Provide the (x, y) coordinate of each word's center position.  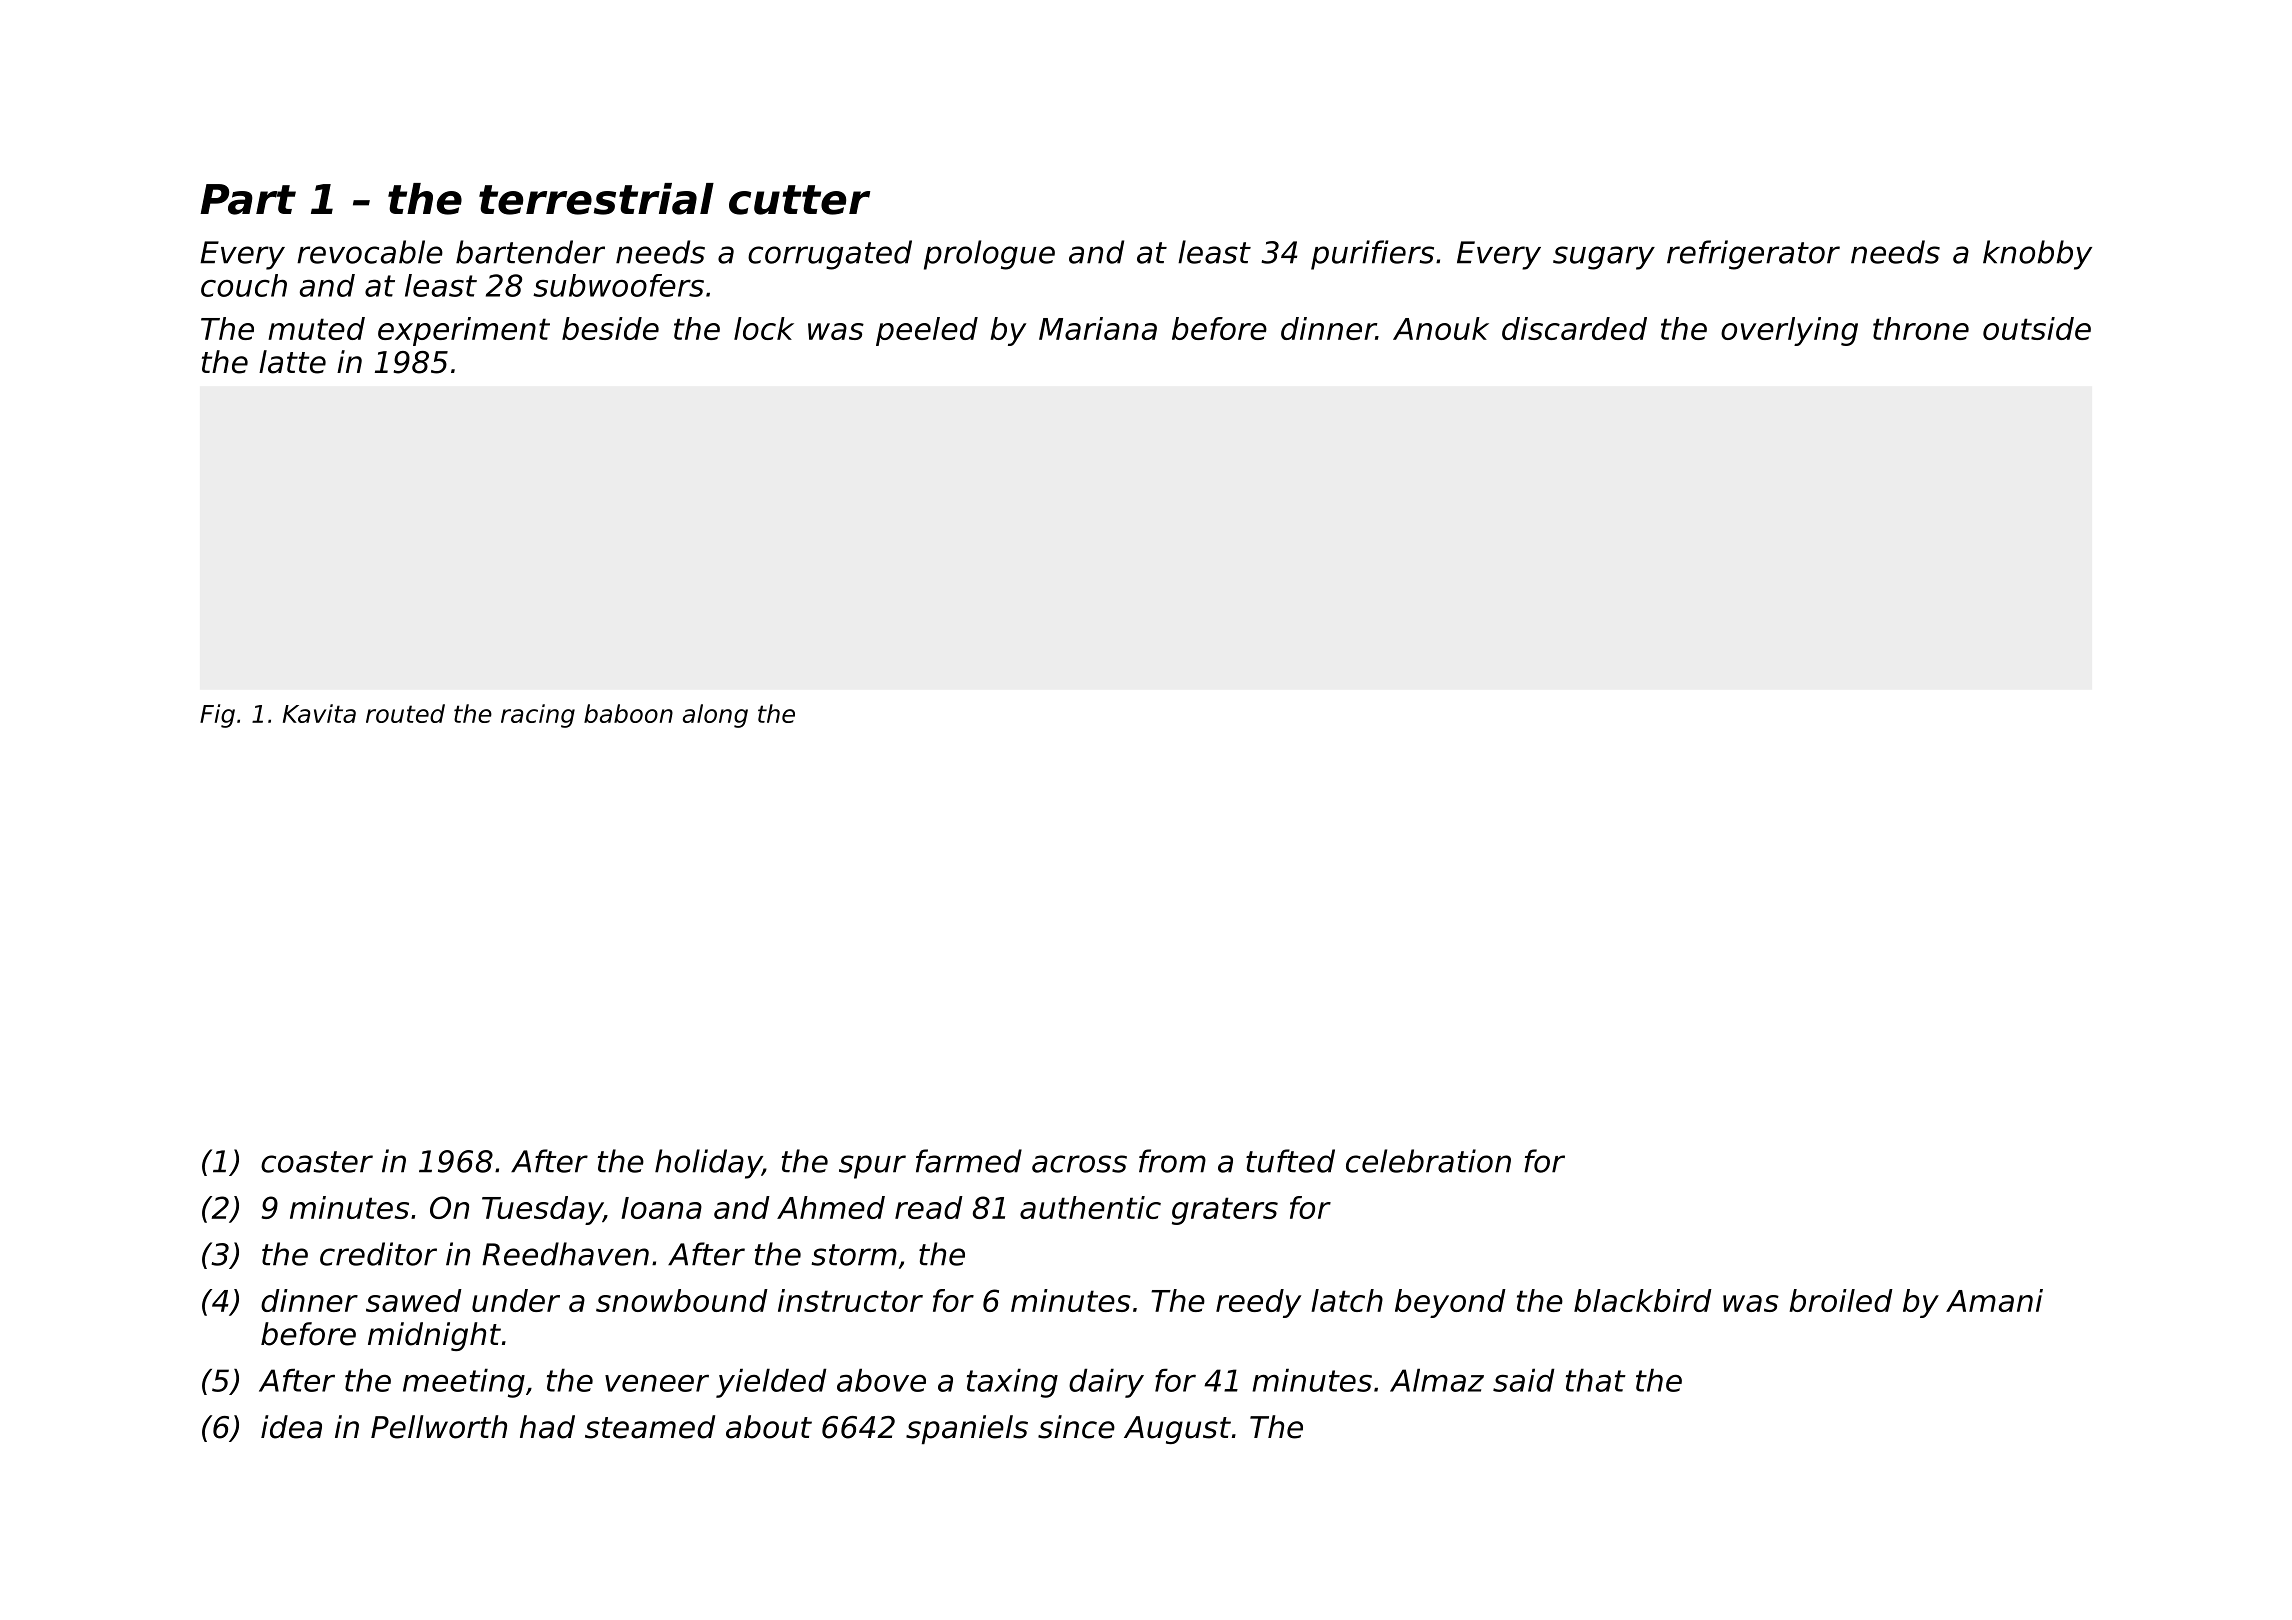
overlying (1789, 331)
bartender (530, 252)
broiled (1841, 1300)
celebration (1428, 1161)
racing (538, 716)
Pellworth (439, 1427)
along (715, 716)
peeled (927, 331)
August (1177, 1430)
